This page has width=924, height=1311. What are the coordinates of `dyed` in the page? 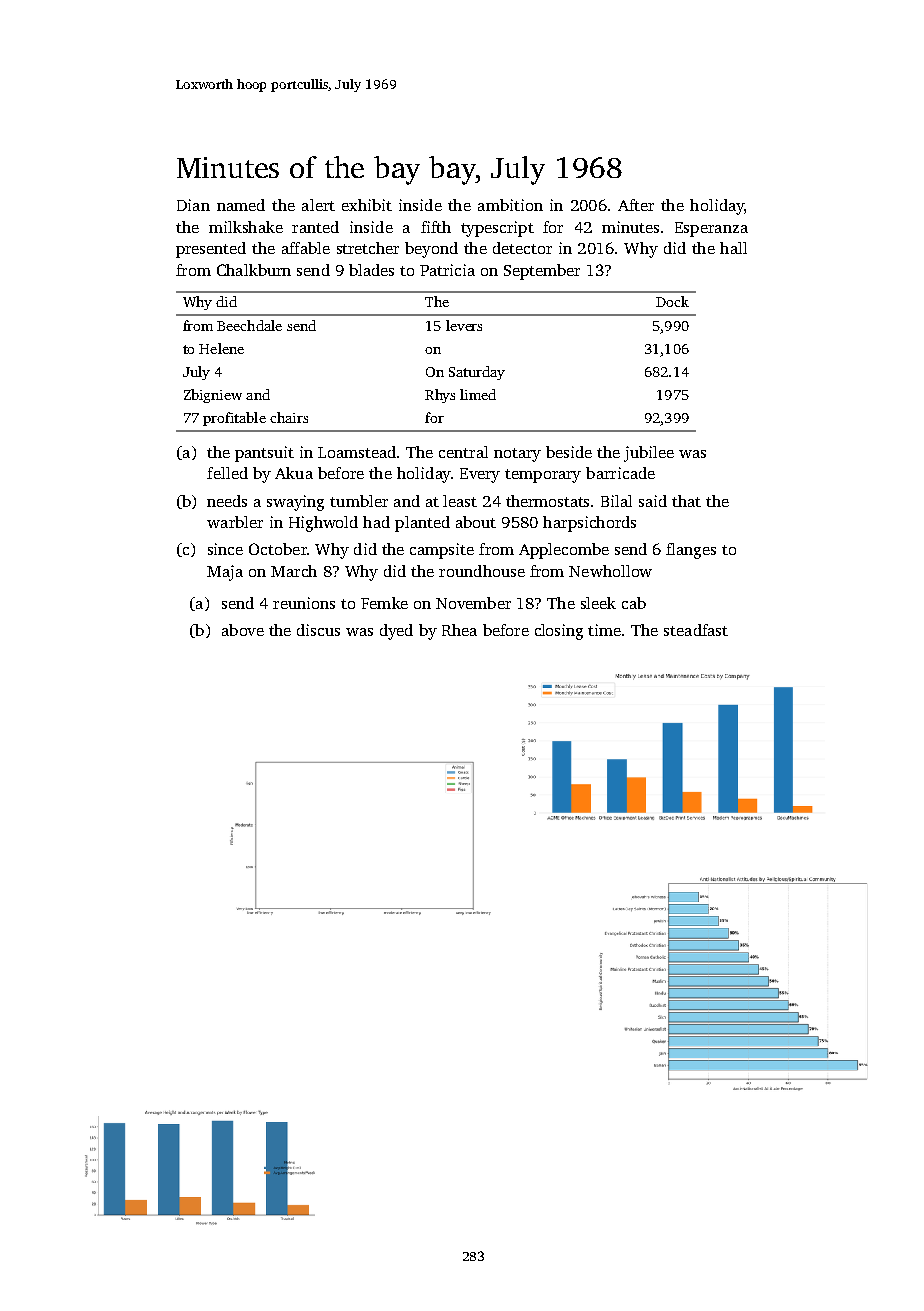 It's located at (396, 632).
